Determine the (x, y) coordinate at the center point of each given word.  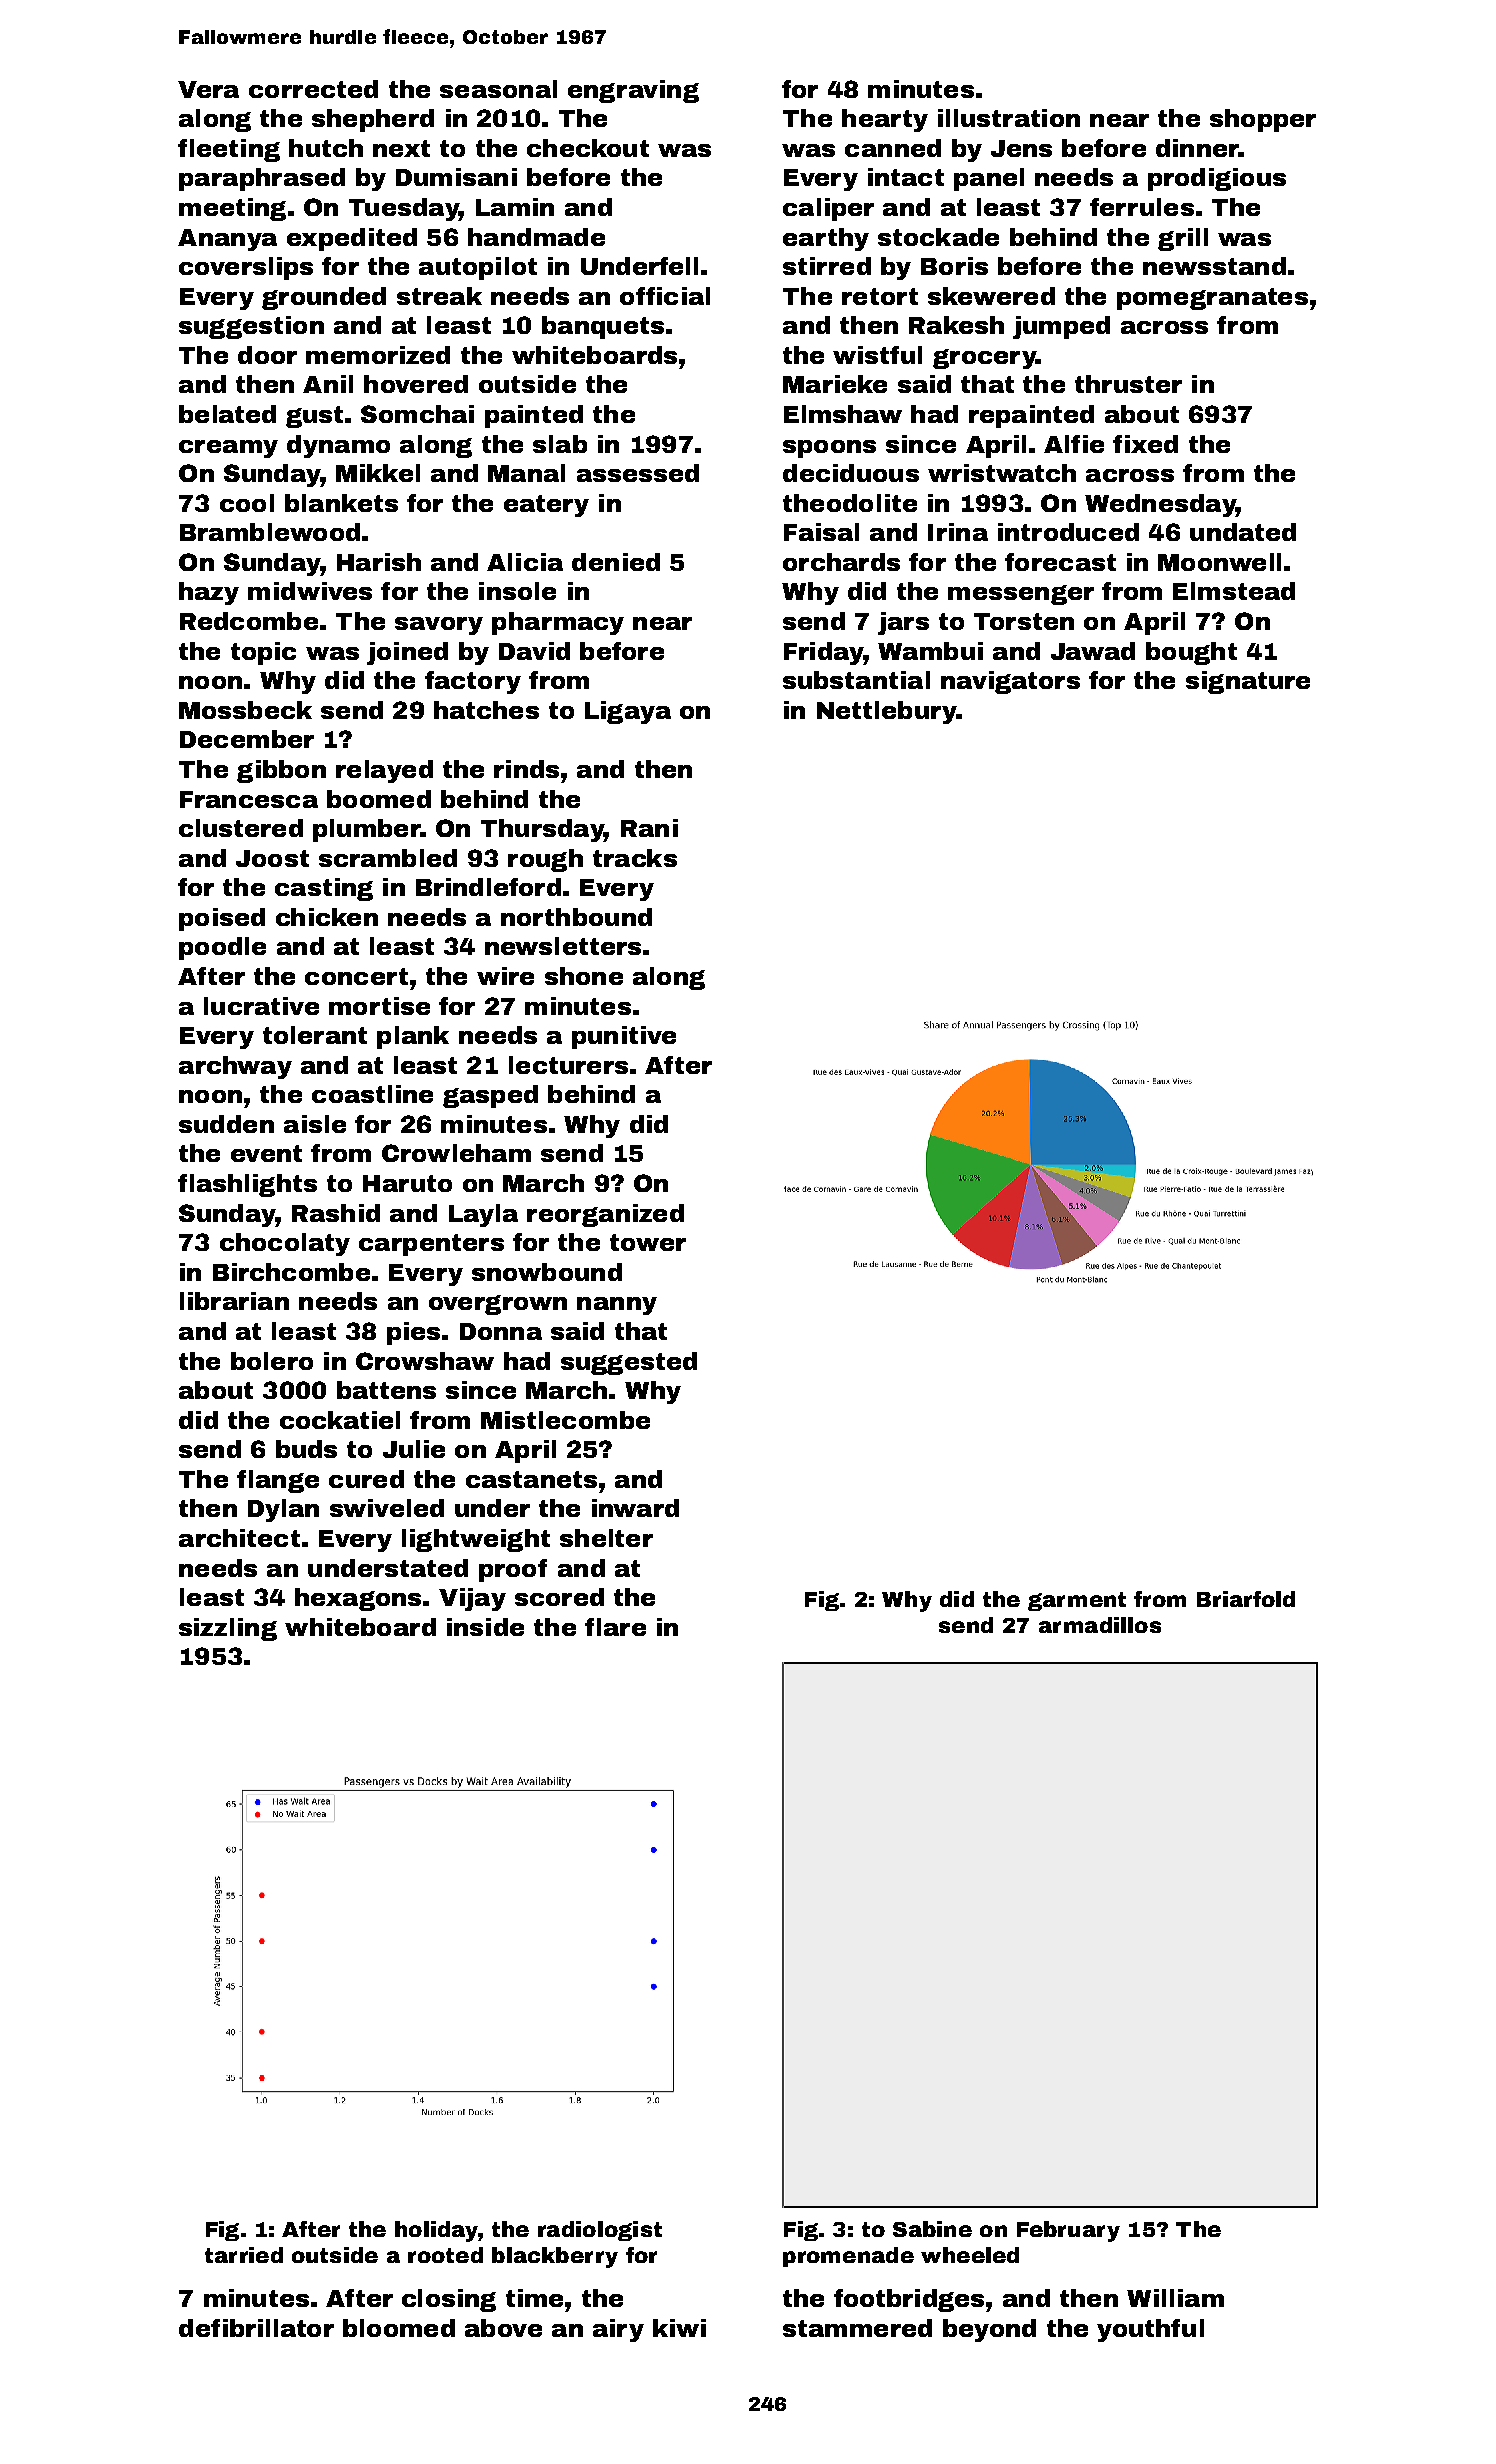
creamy (228, 449)
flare (615, 1627)
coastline (372, 1094)
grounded (324, 298)
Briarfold (1246, 1599)
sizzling (228, 1629)
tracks (635, 858)
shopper (1263, 120)
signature (1248, 682)
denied (616, 562)
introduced (1068, 532)
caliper (828, 209)
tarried (244, 2255)
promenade (848, 2257)
